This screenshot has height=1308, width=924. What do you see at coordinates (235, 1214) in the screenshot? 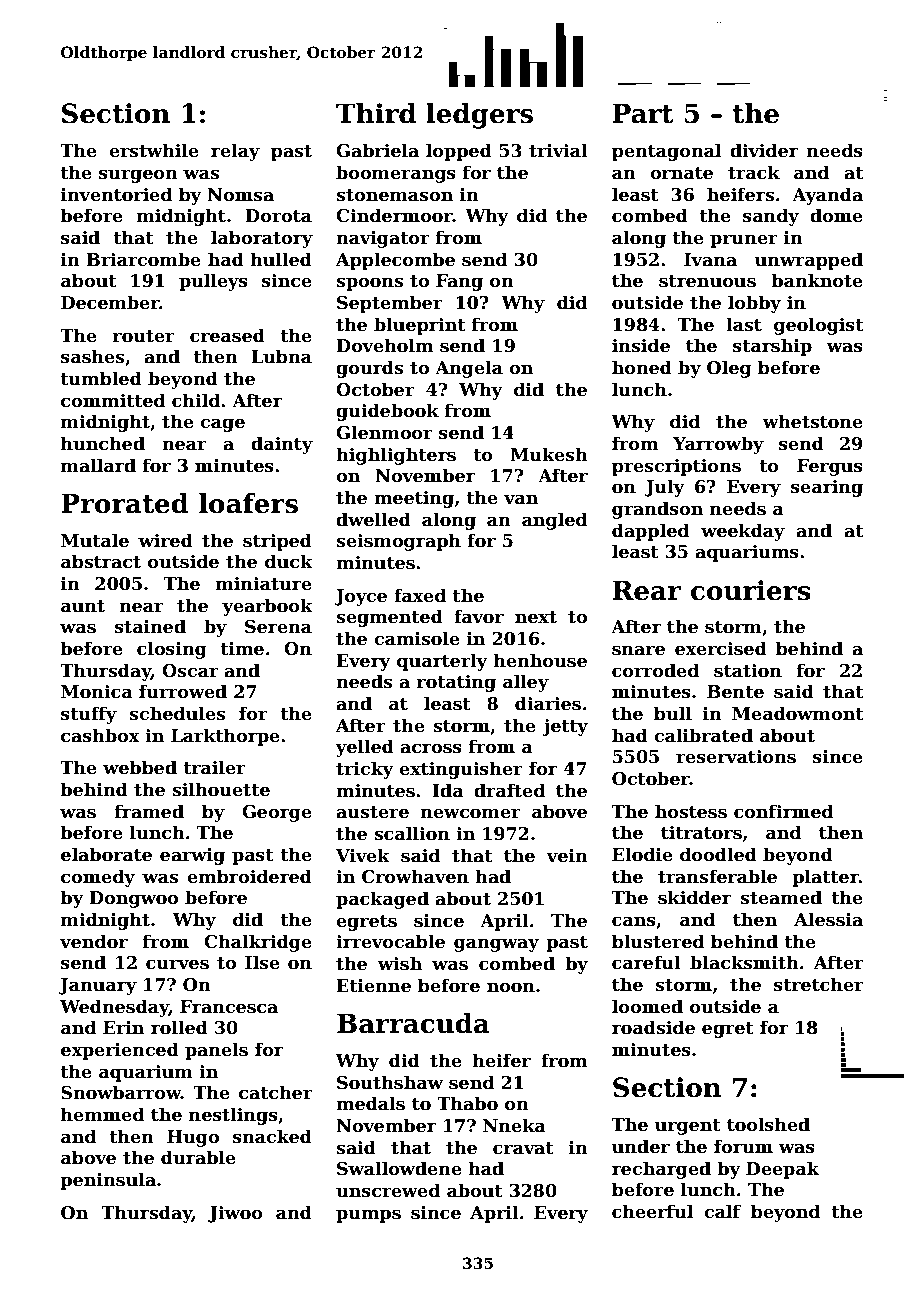
I see `Jiwoo` at bounding box center [235, 1214].
